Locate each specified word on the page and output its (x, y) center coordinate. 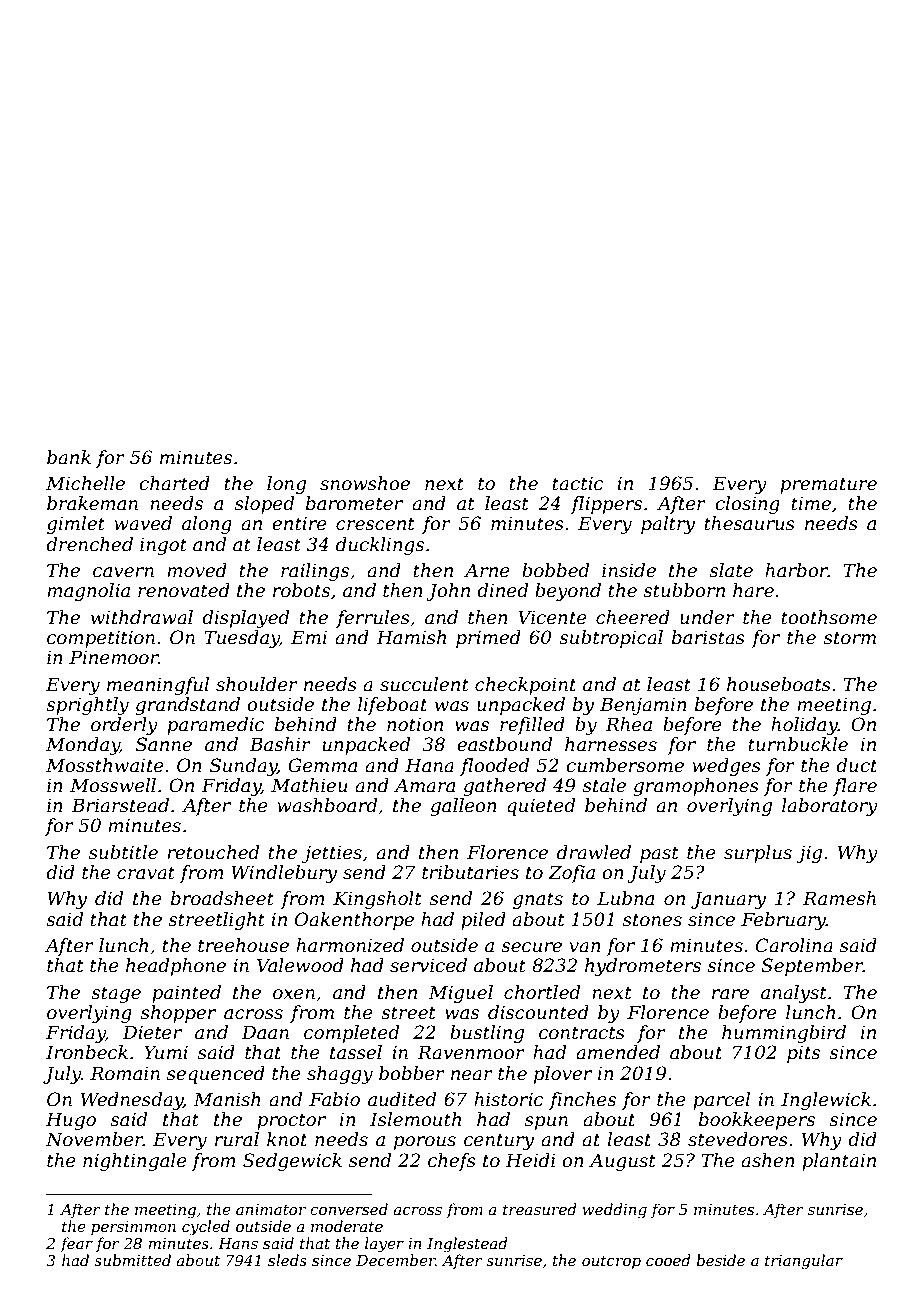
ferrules (373, 619)
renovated (184, 590)
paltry (668, 525)
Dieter (152, 1032)
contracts (582, 1033)
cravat (146, 873)
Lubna (625, 898)
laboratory (830, 807)
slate (731, 570)
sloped (264, 505)
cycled (206, 1228)
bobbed (555, 570)
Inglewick (826, 1101)
